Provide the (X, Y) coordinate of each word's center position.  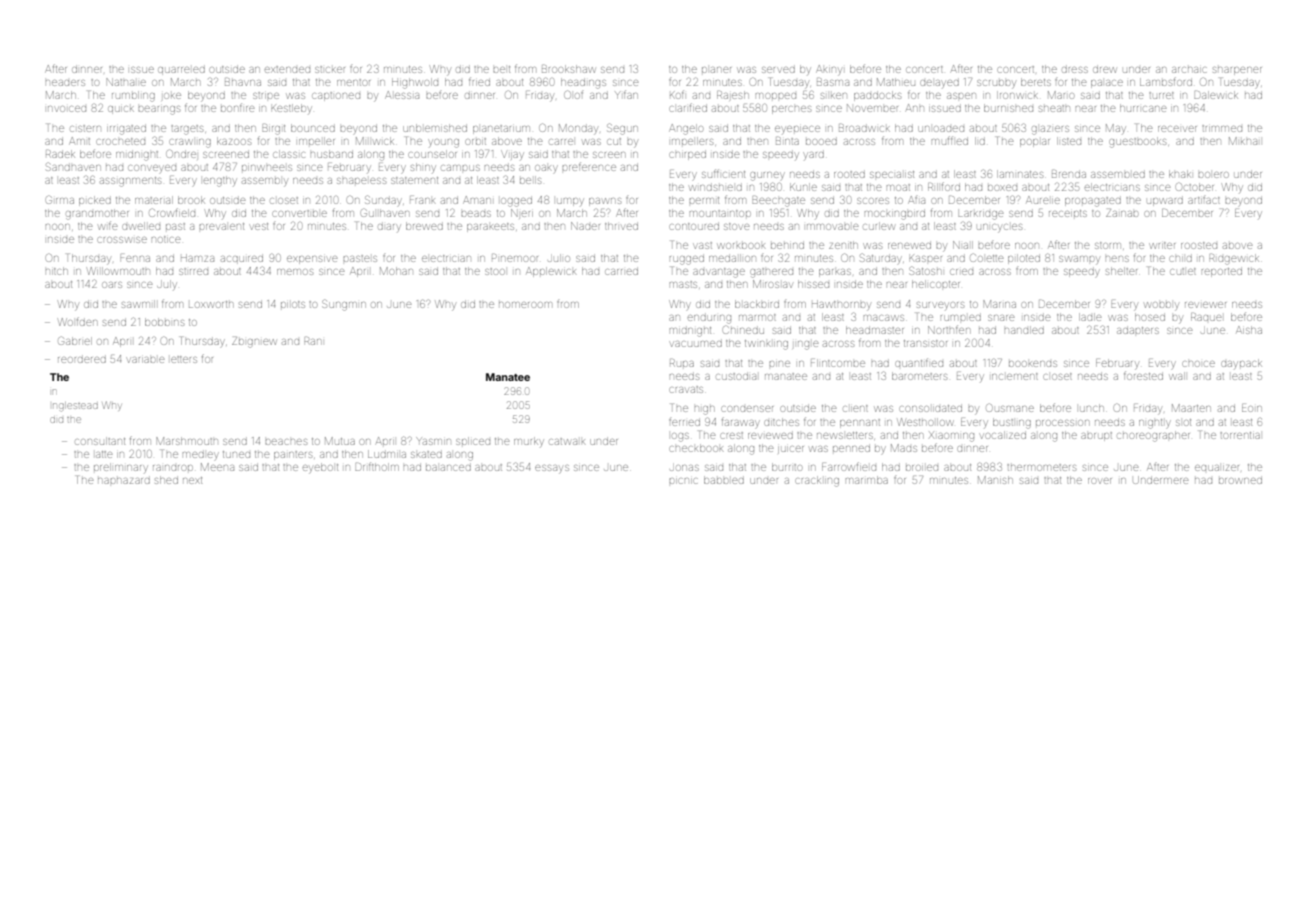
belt (501, 69)
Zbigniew (254, 342)
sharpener (1237, 71)
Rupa (682, 363)
